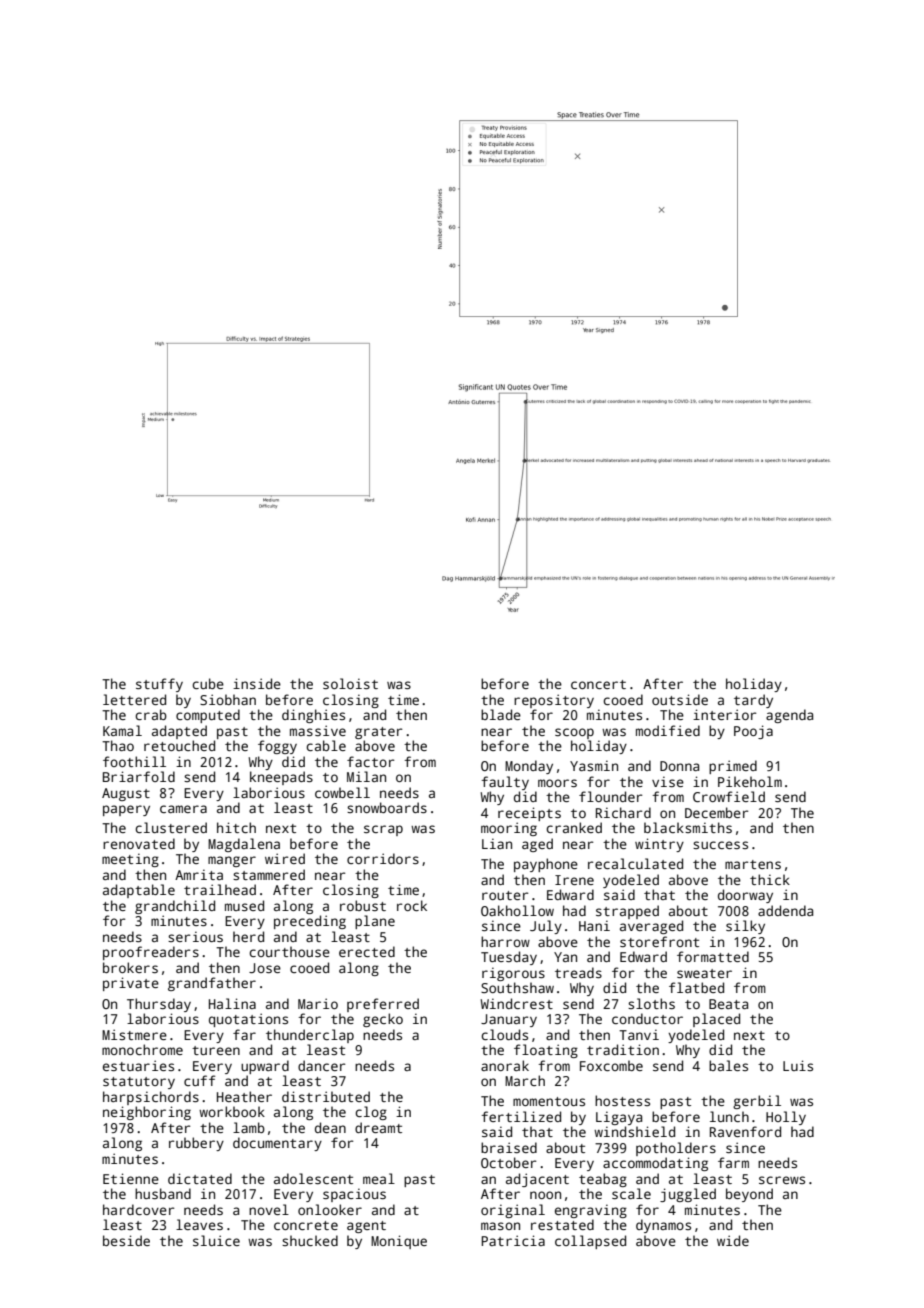 This image has width=924, height=1308. What do you see at coordinates (537, 1180) in the image?
I see `adjacent` at bounding box center [537, 1180].
